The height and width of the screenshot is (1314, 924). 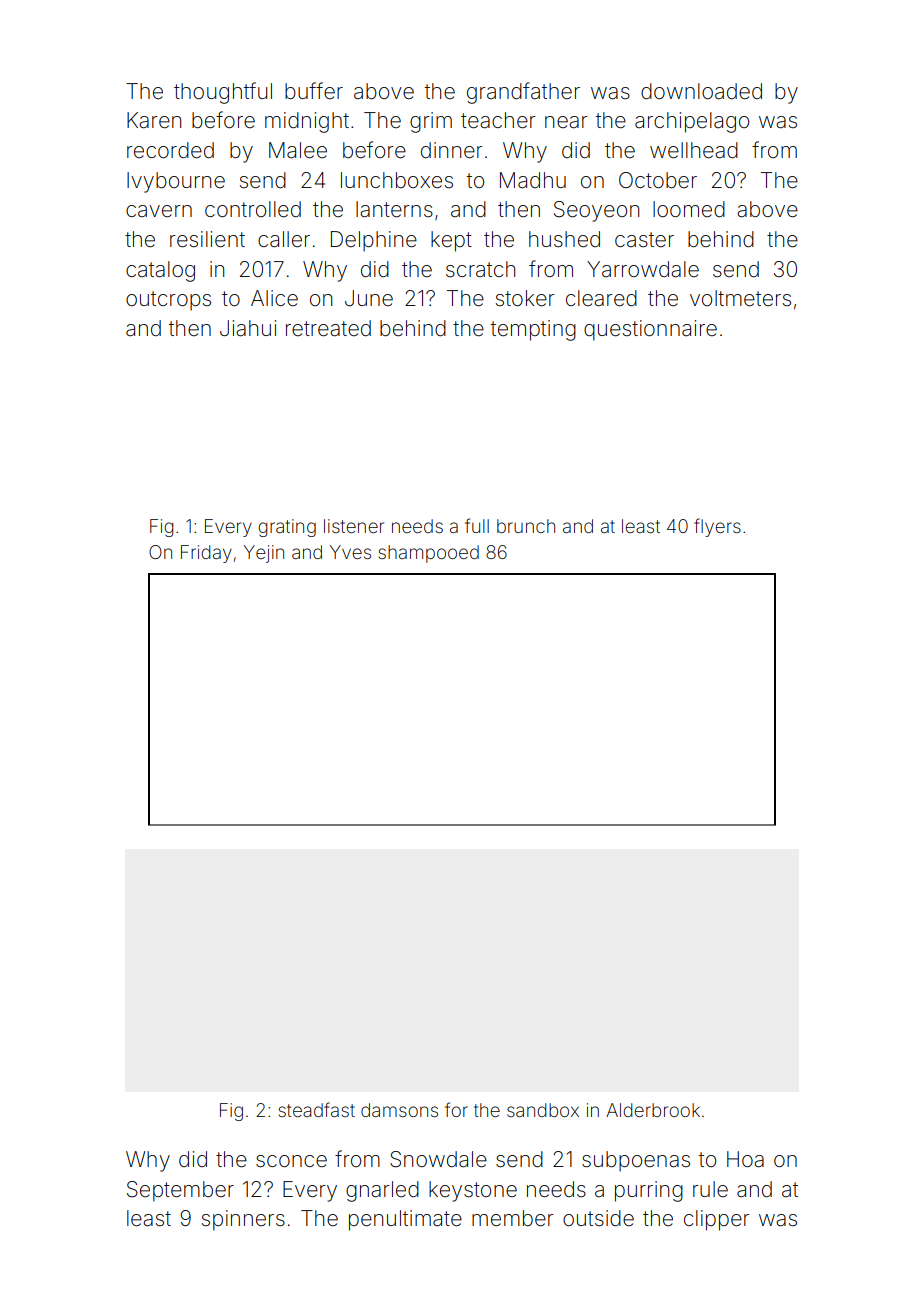 What do you see at coordinates (291, 1161) in the screenshot?
I see `sconce` at bounding box center [291, 1161].
